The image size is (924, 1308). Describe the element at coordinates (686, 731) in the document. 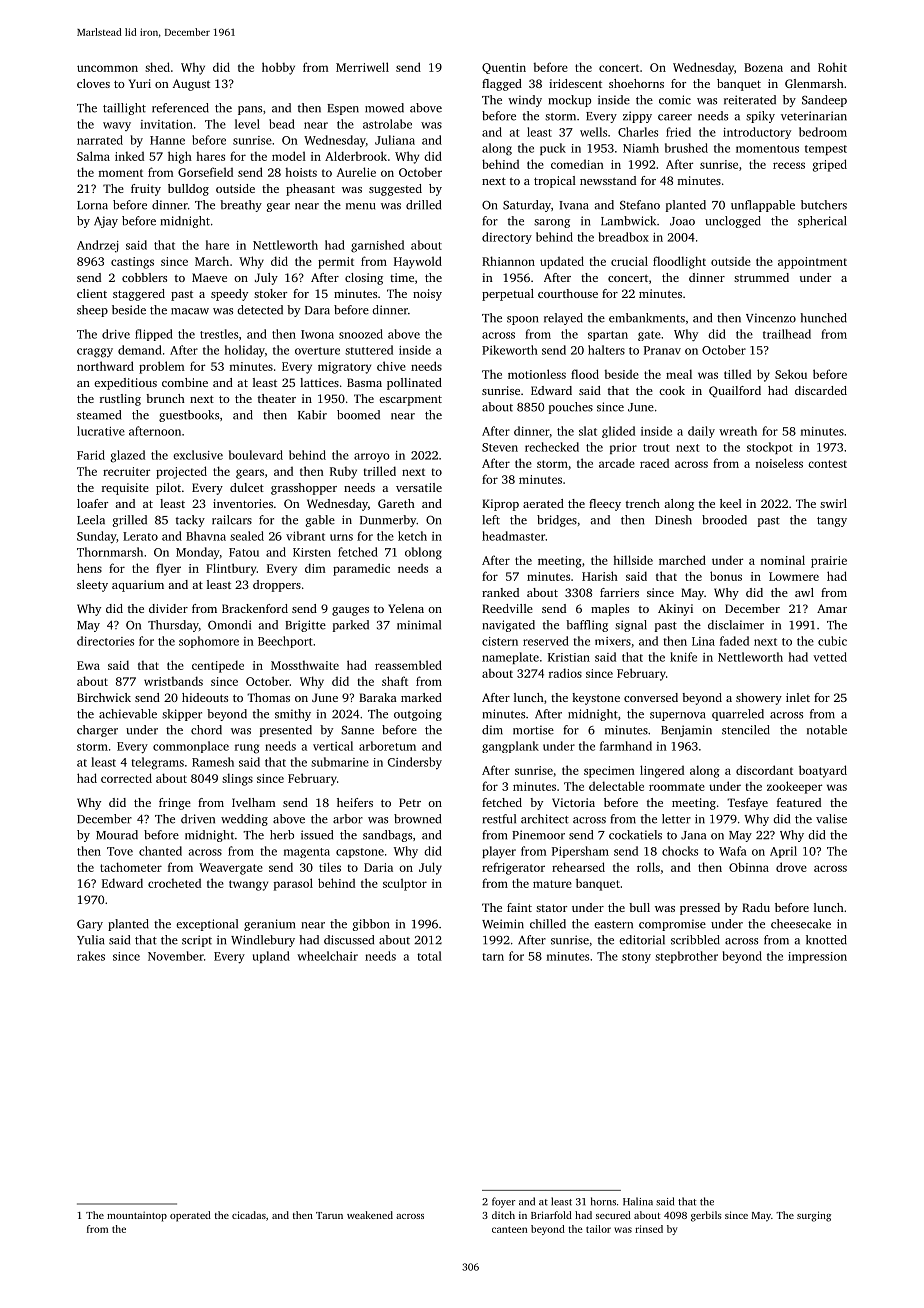

I see `Benjamin` at that location.
